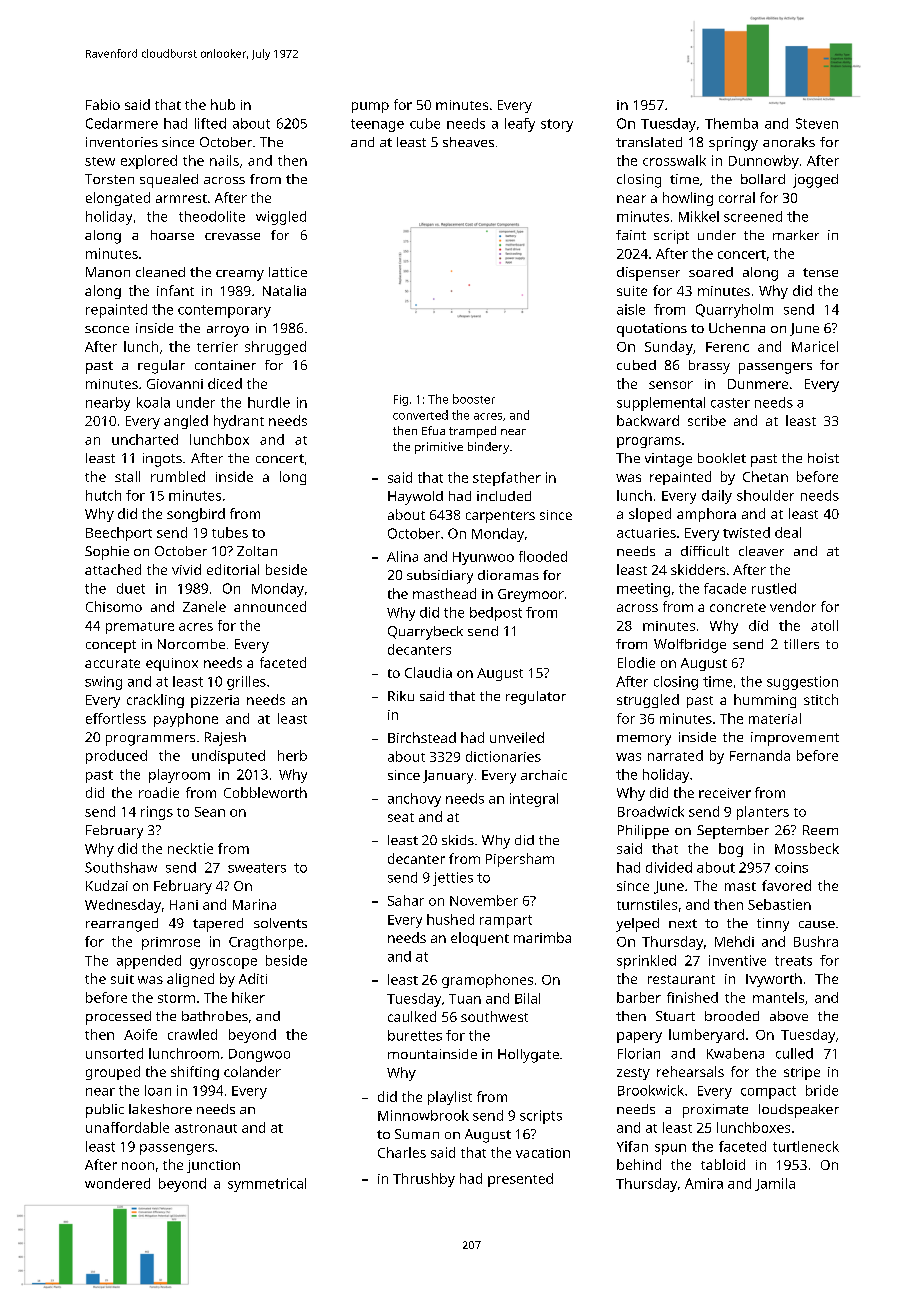 Image resolution: width=924 pixels, height=1308 pixels. I want to click on Maricel, so click(815, 346).
